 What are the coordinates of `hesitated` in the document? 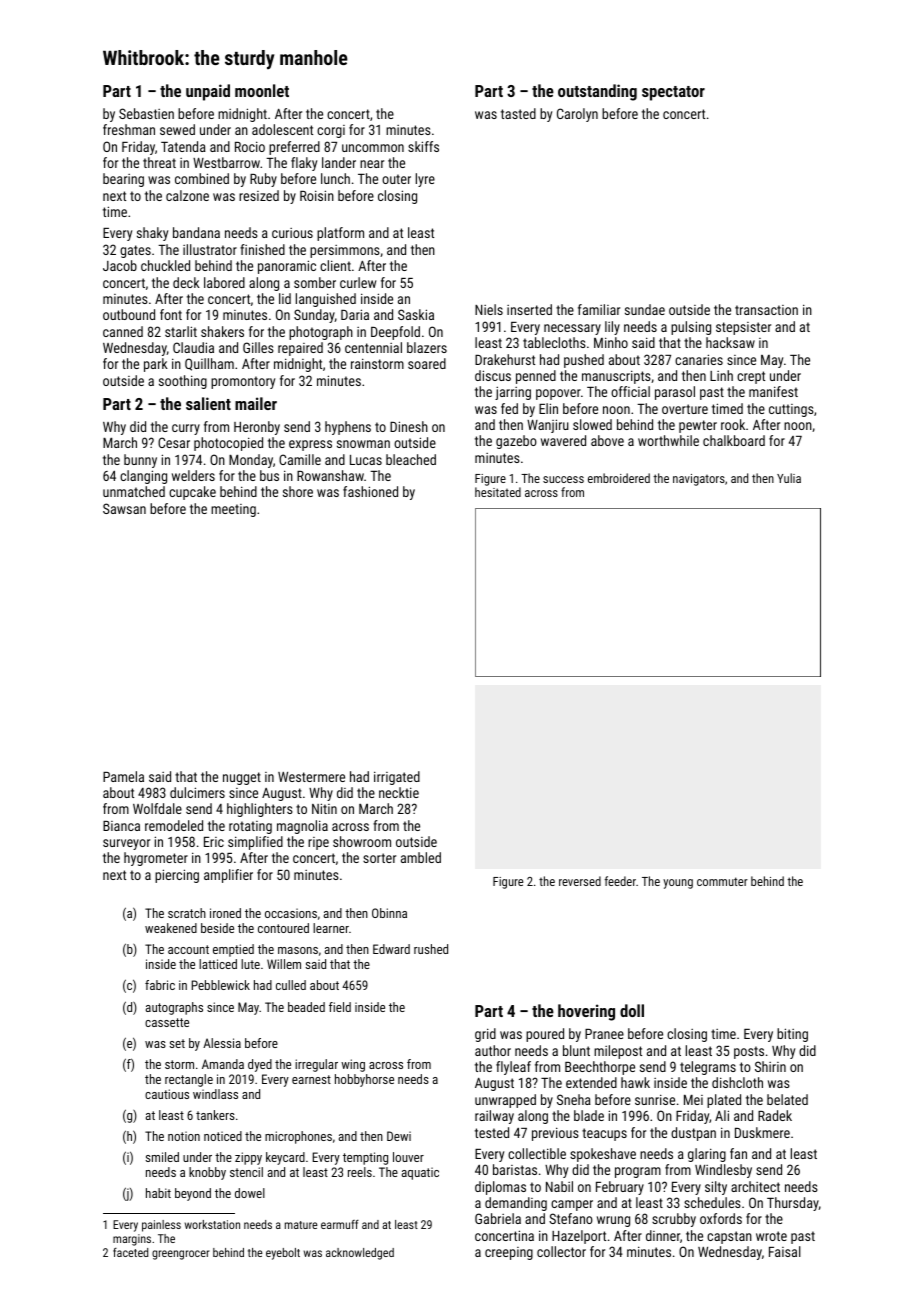 It's located at (498, 492).
